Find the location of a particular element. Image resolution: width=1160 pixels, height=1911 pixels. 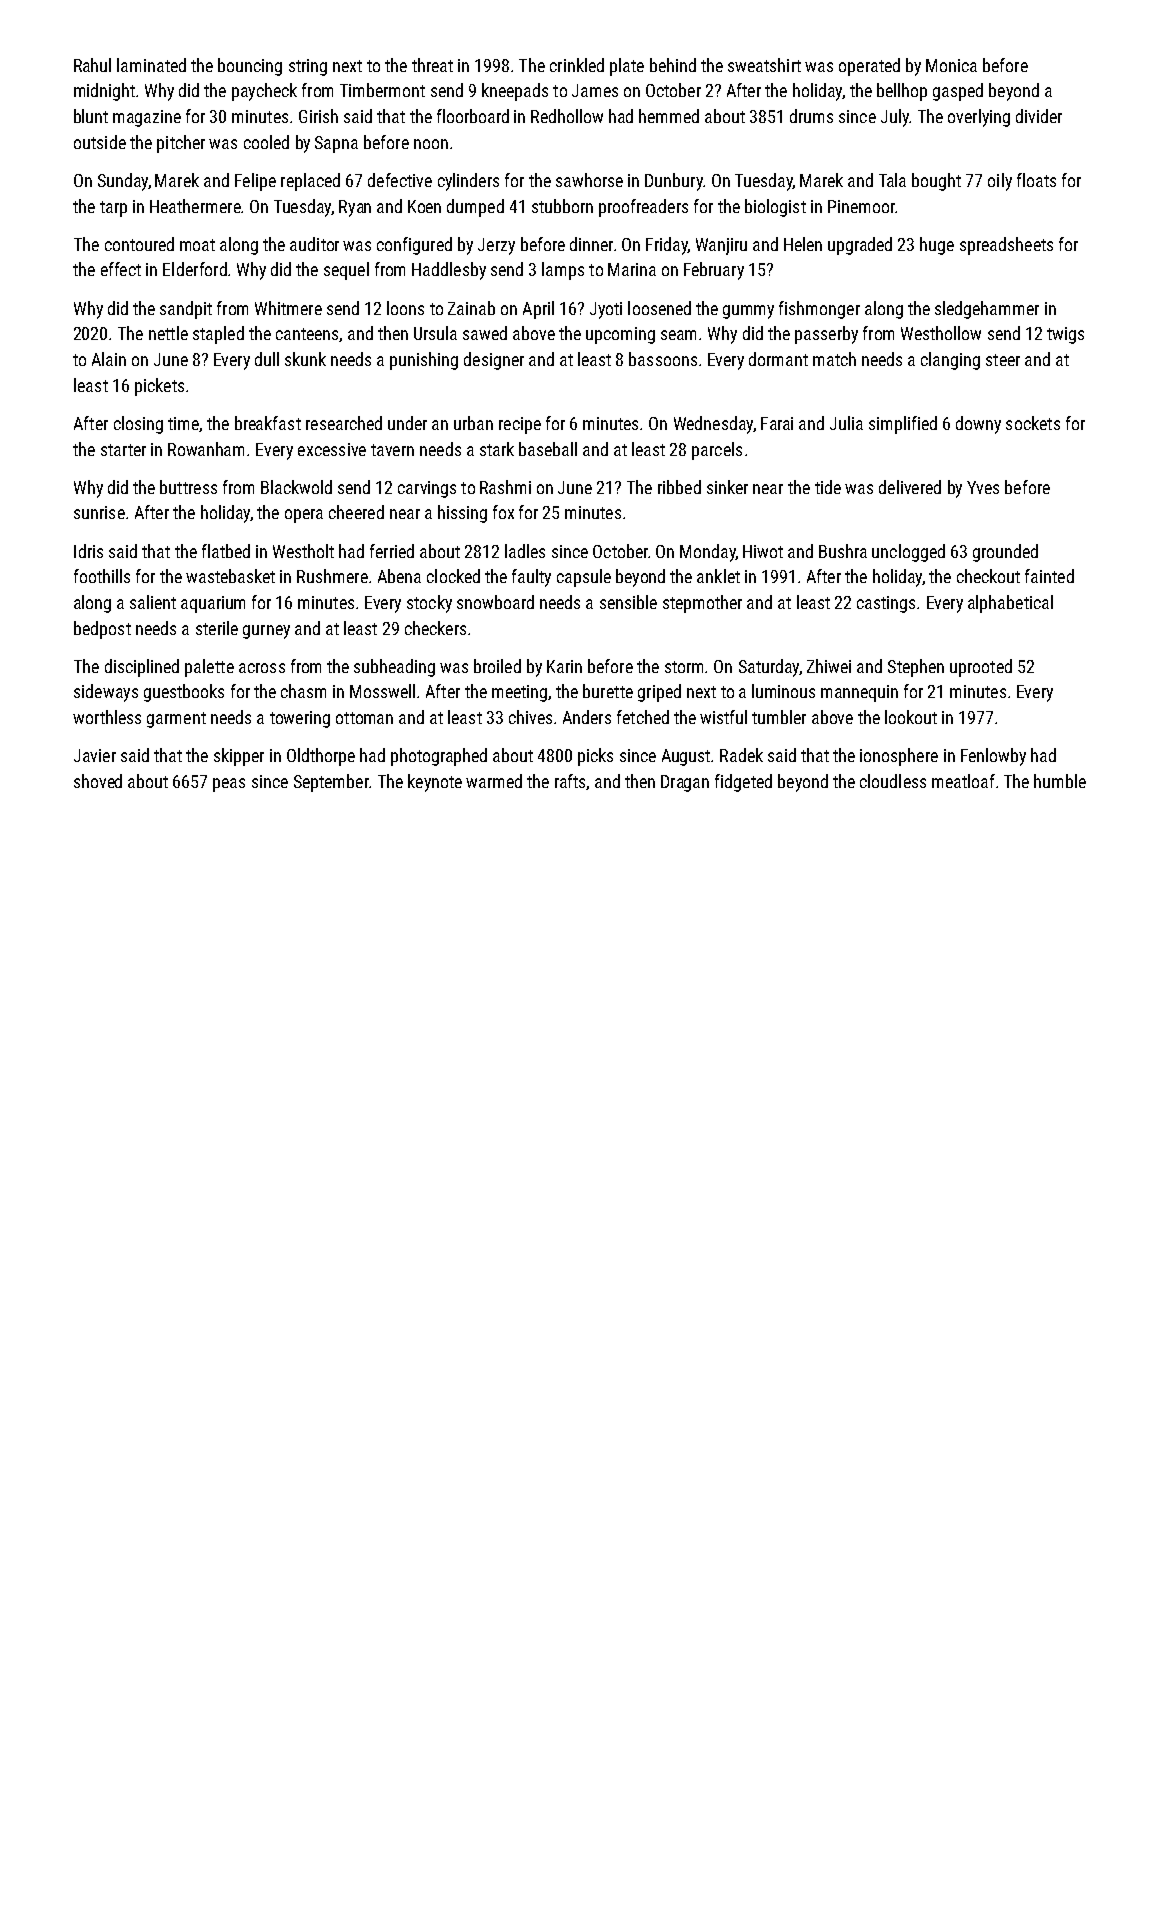

bedpost is located at coordinates (102, 630).
